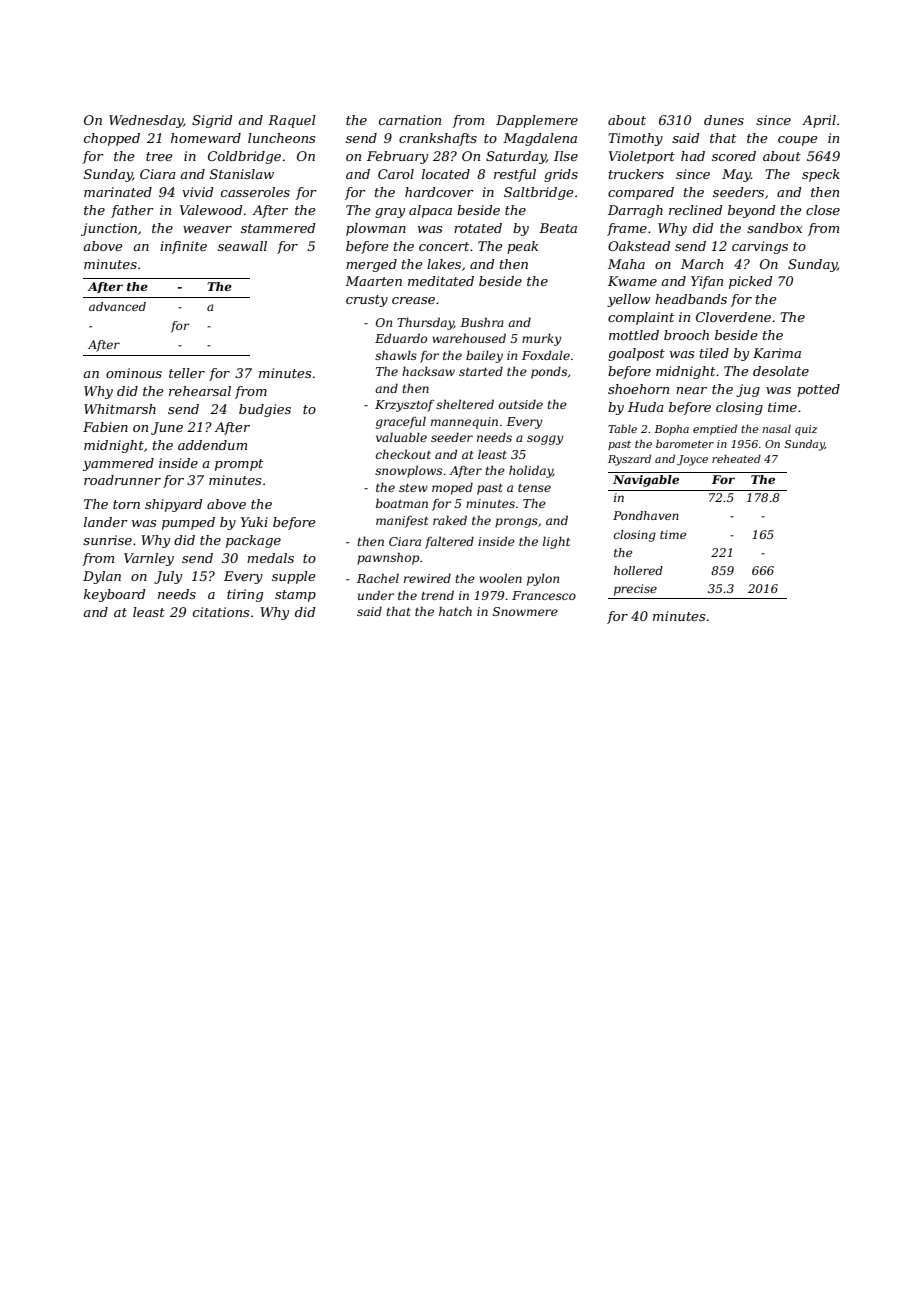 The width and height of the document is (924, 1308). I want to click on Pondhaven, so click(646, 515).
